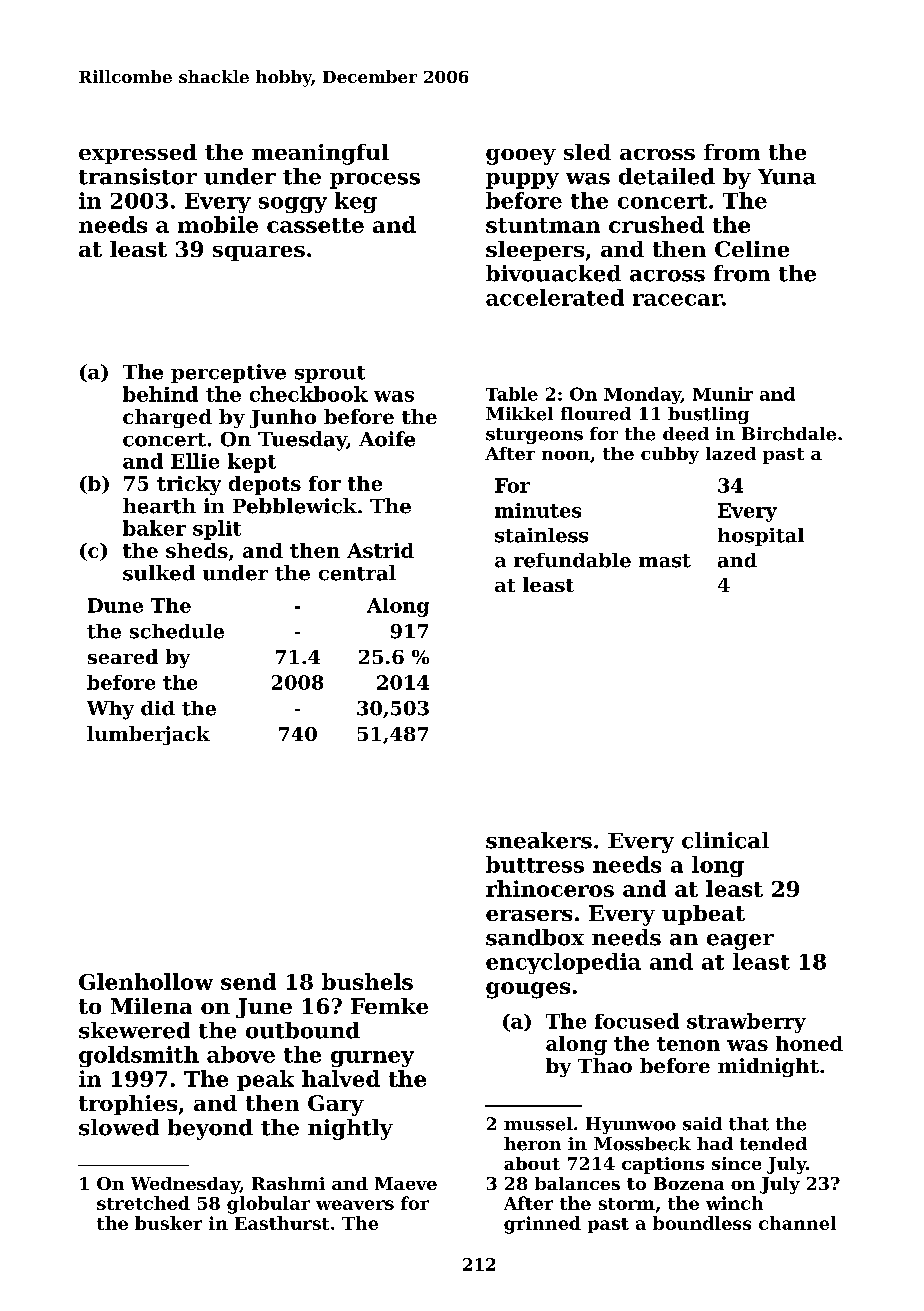 This screenshot has height=1311, width=924. What do you see at coordinates (787, 177) in the screenshot?
I see `Yuna` at bounding box center [787, 177].
